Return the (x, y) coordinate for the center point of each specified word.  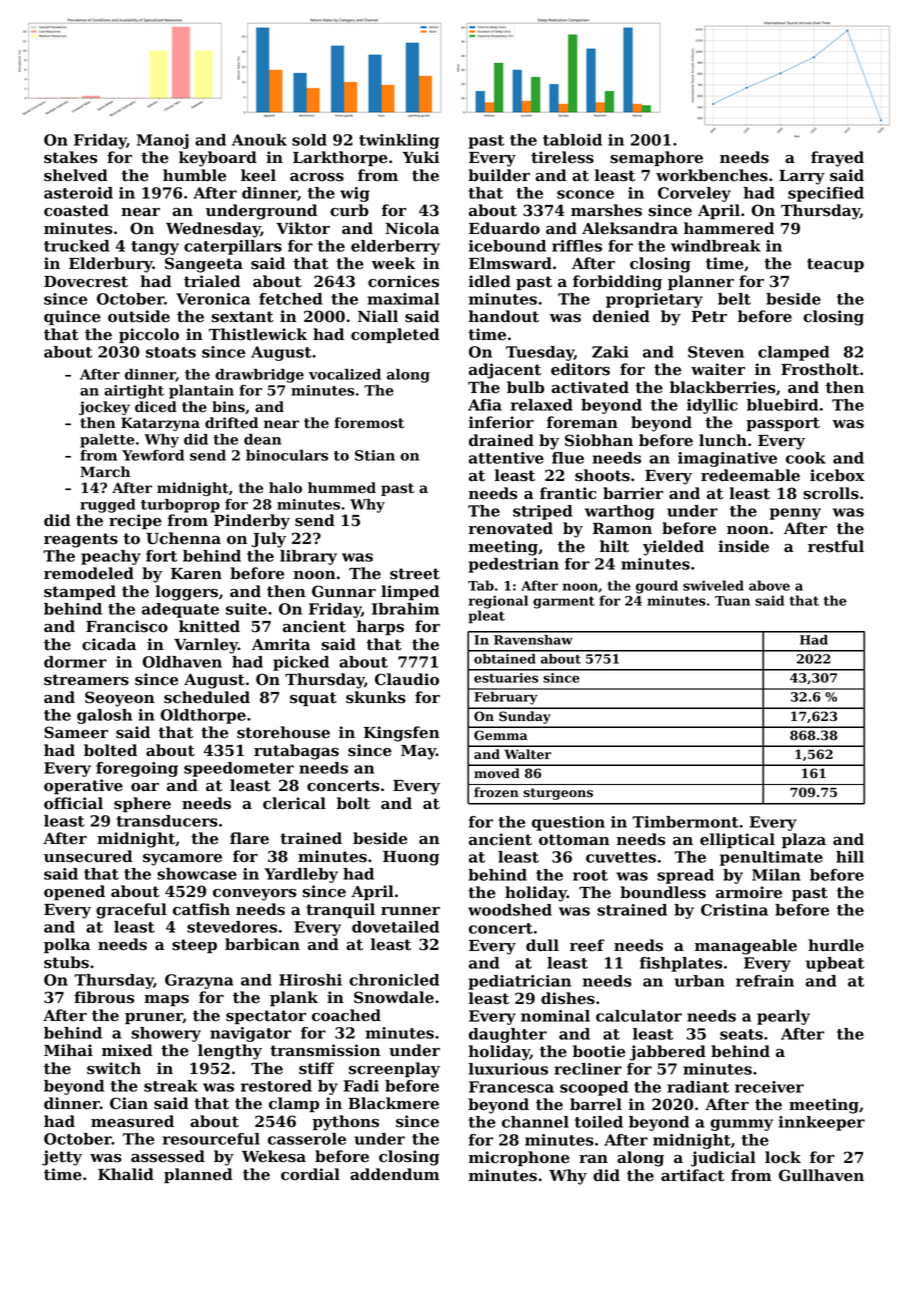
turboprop (180, 506)
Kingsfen (402, 734)
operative (83, 786)
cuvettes (621, 857)
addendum (394, 1174)
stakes (70, 157)
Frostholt (820, 369)
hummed (342, 488)
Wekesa (274, 1156)
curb (349, 210)
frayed (837, 159)
